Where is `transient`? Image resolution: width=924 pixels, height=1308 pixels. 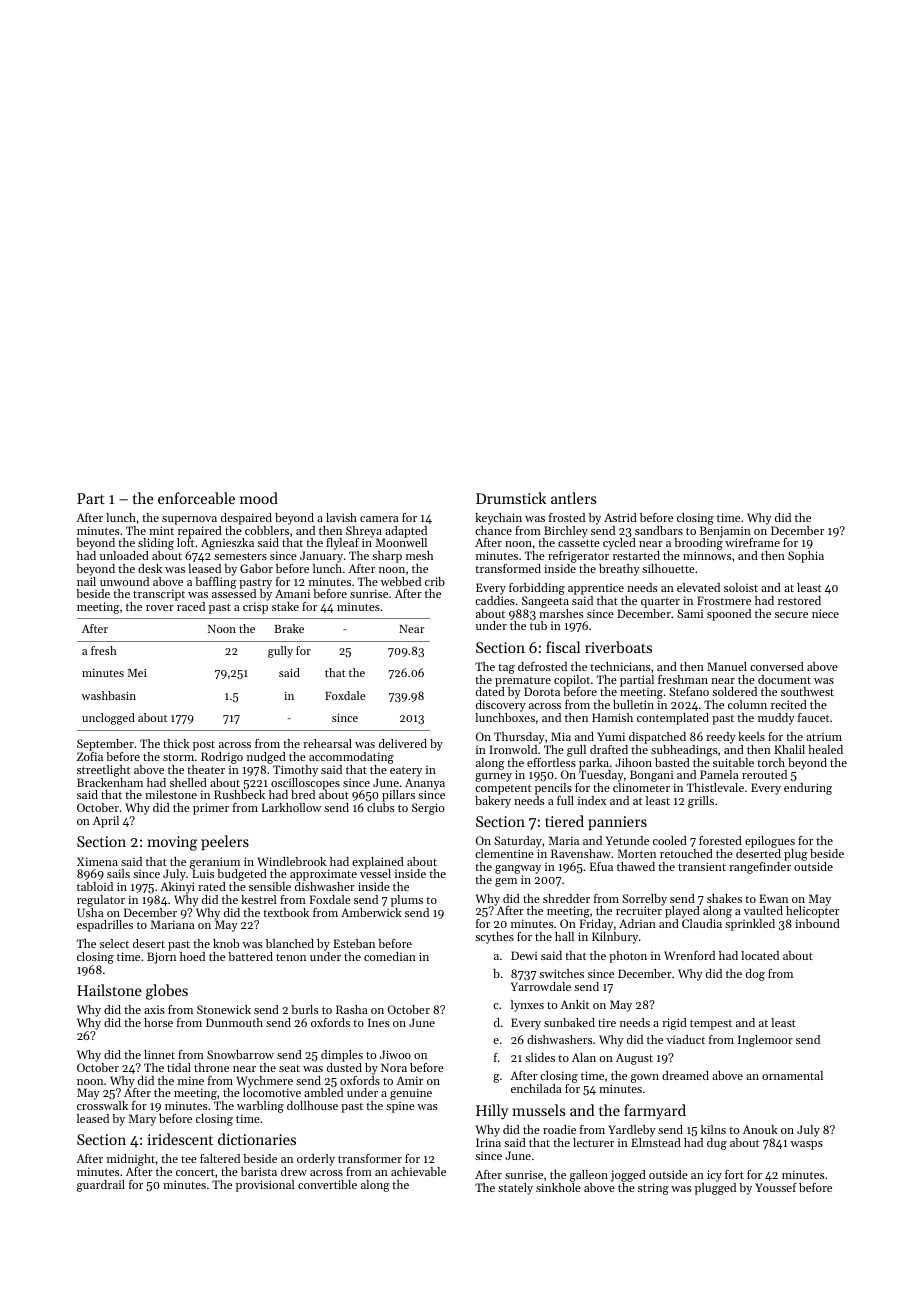
transient is located at coordinates (702, 866).
